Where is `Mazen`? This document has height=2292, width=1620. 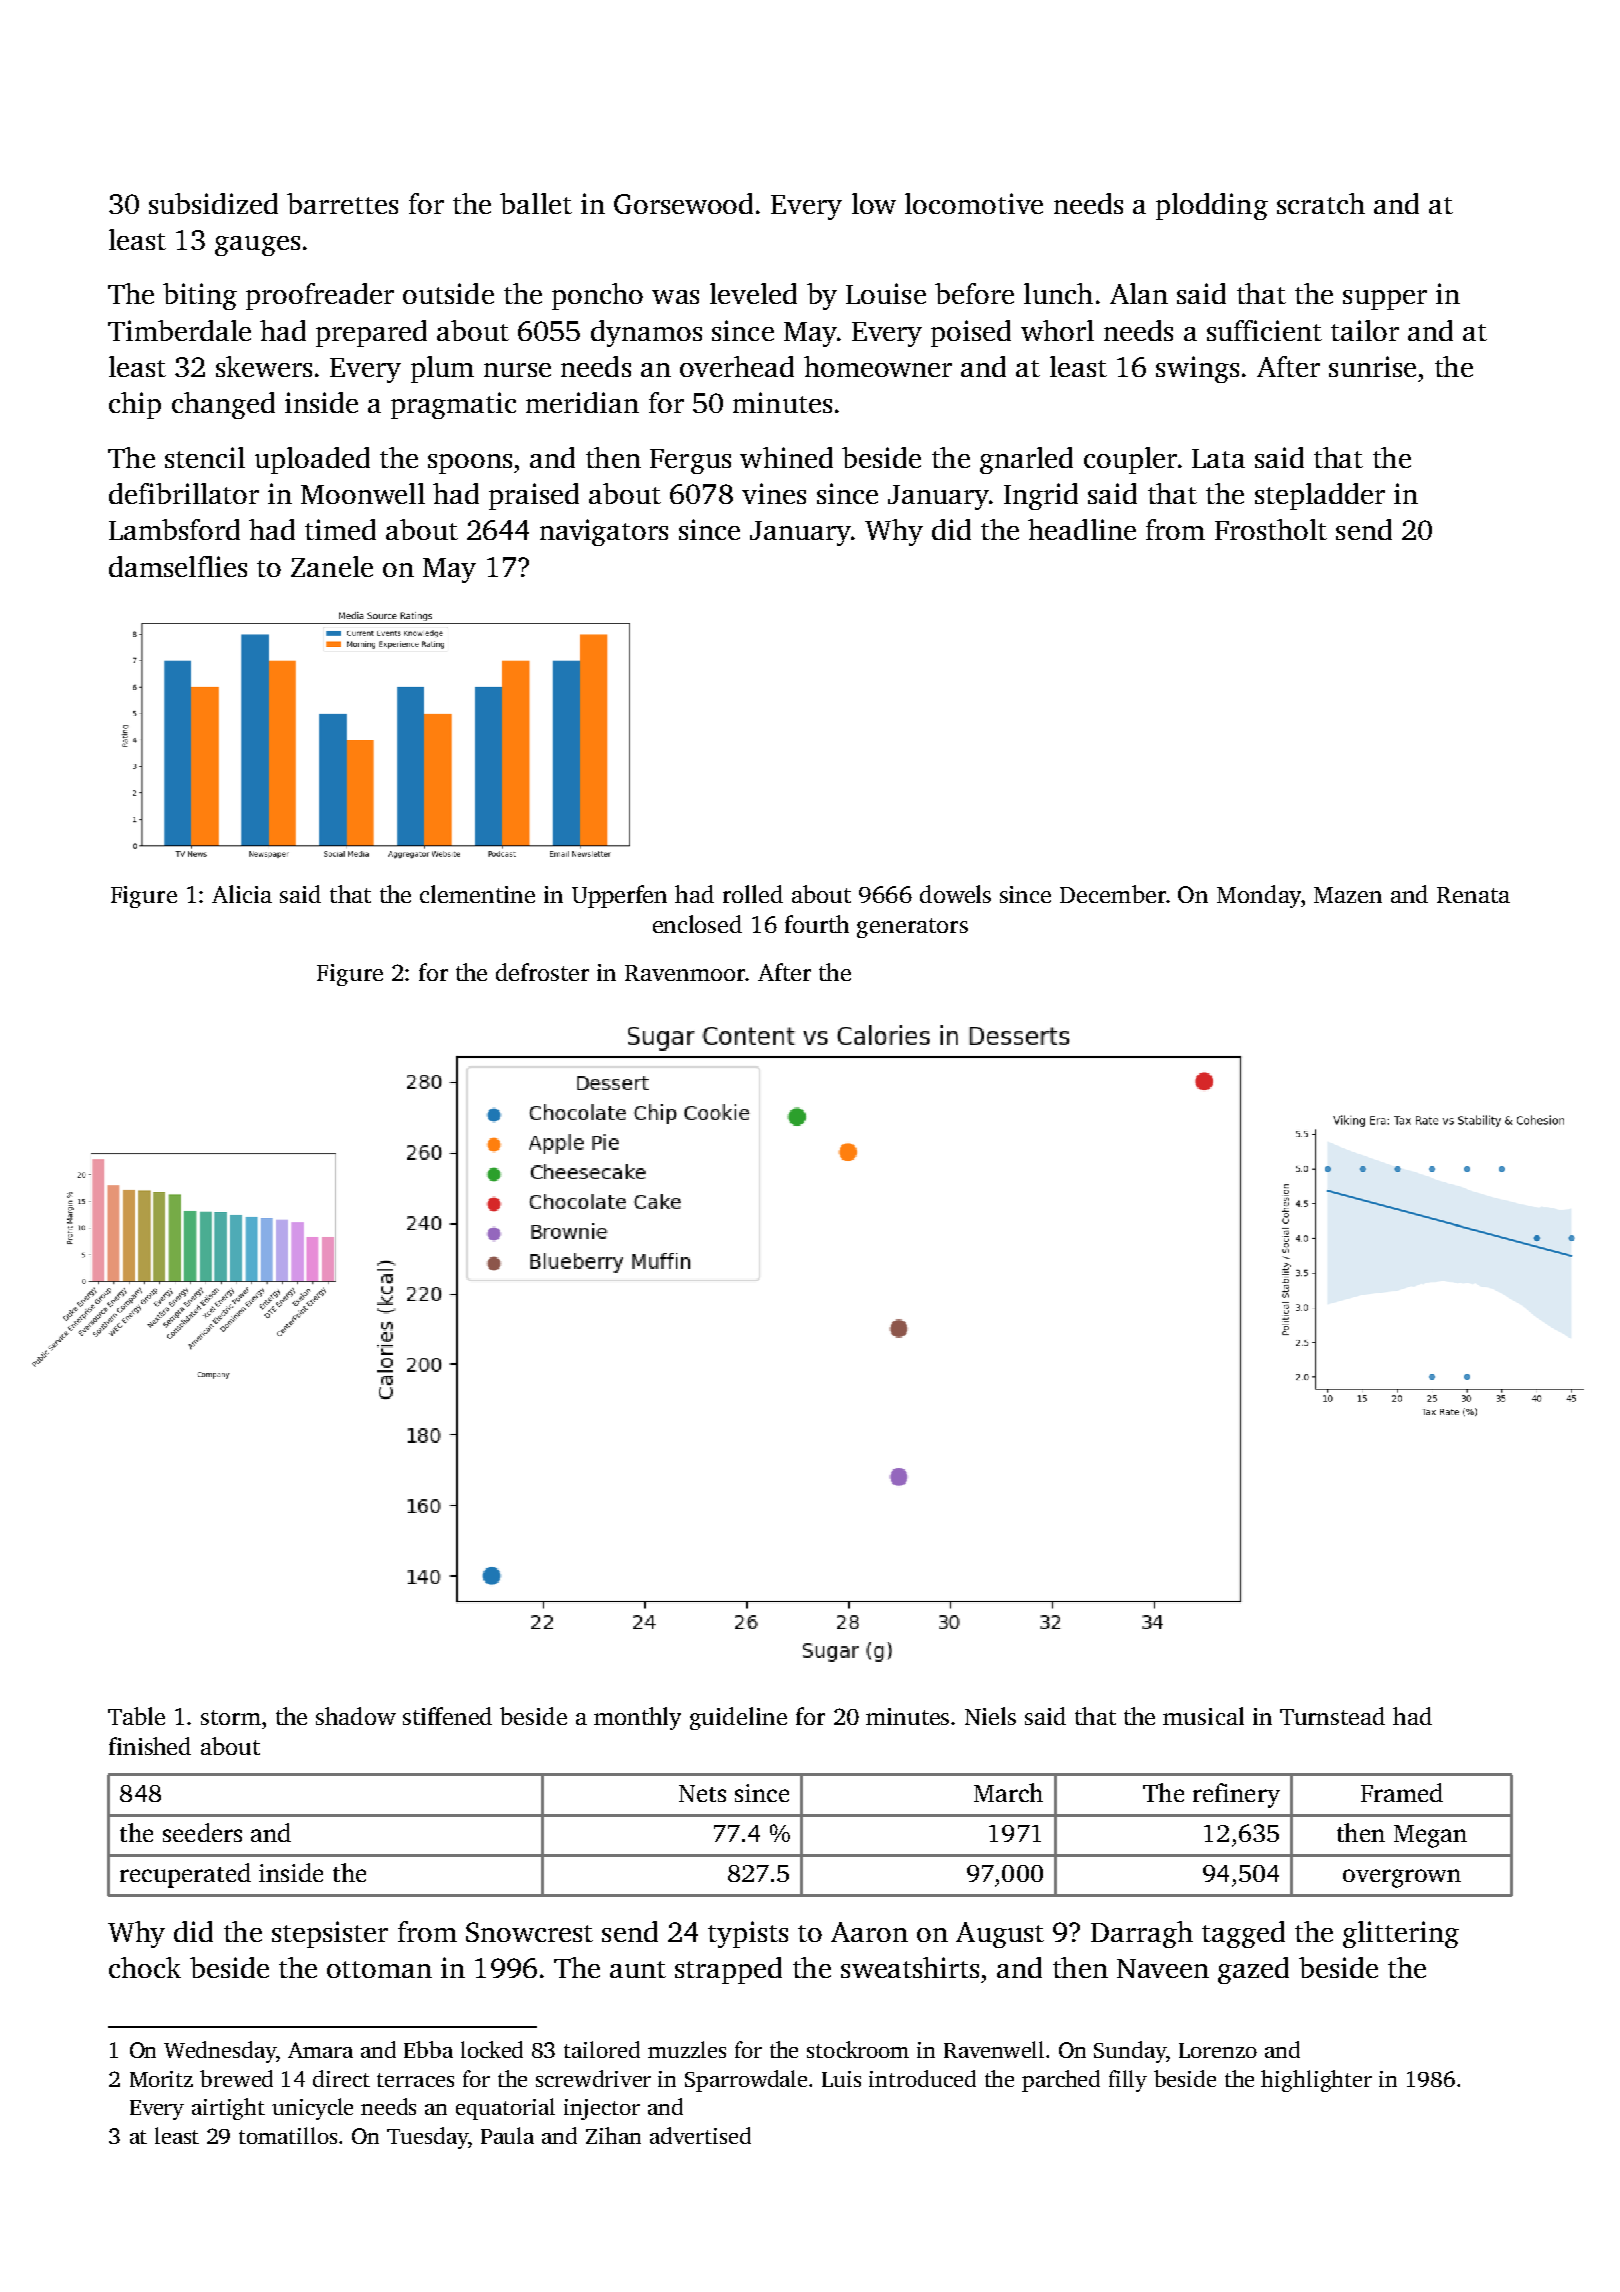 Mazen is located at coordinates (1348, 895).
